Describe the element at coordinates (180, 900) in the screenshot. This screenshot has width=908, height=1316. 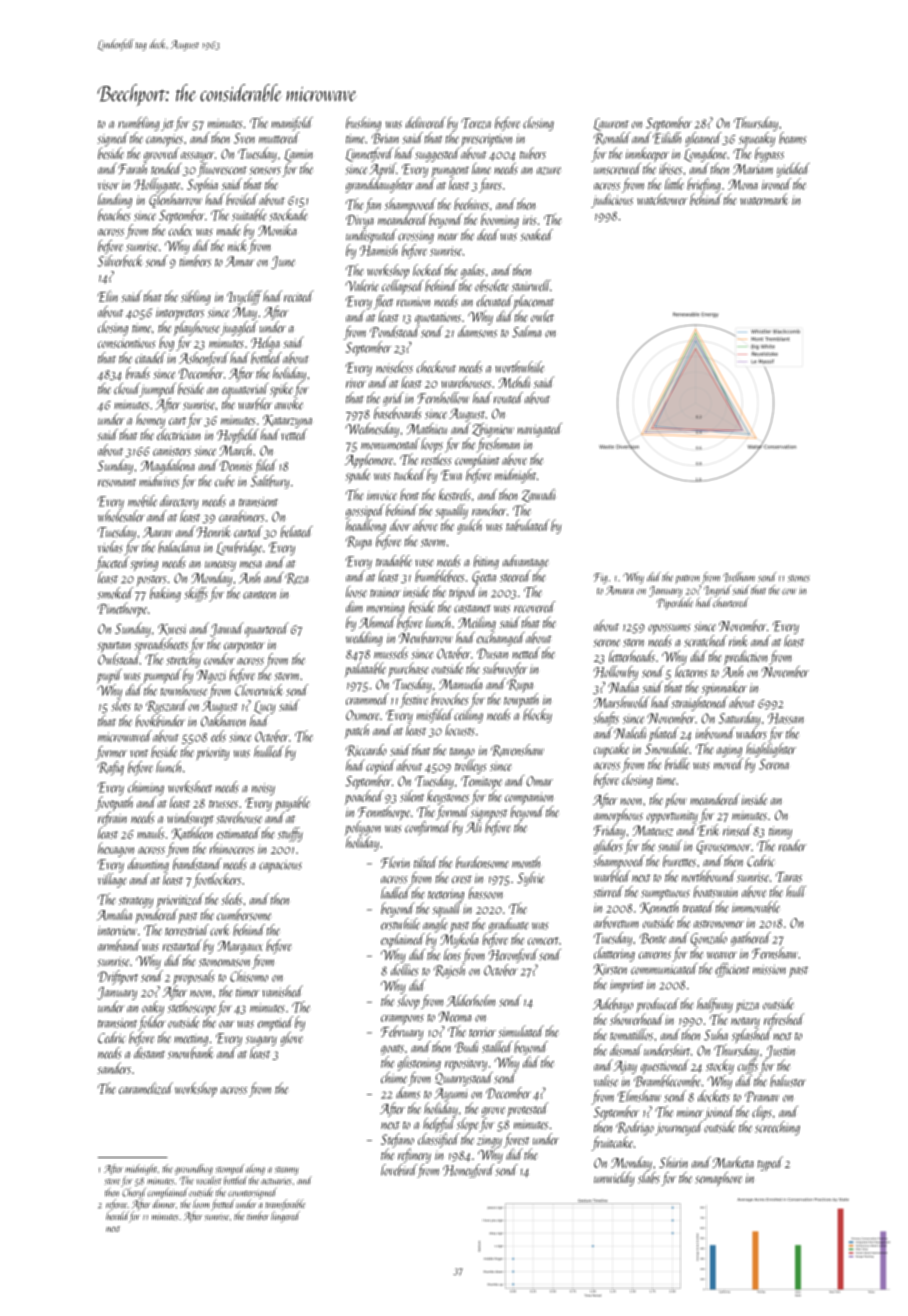
I see `prioritized` at that location.
